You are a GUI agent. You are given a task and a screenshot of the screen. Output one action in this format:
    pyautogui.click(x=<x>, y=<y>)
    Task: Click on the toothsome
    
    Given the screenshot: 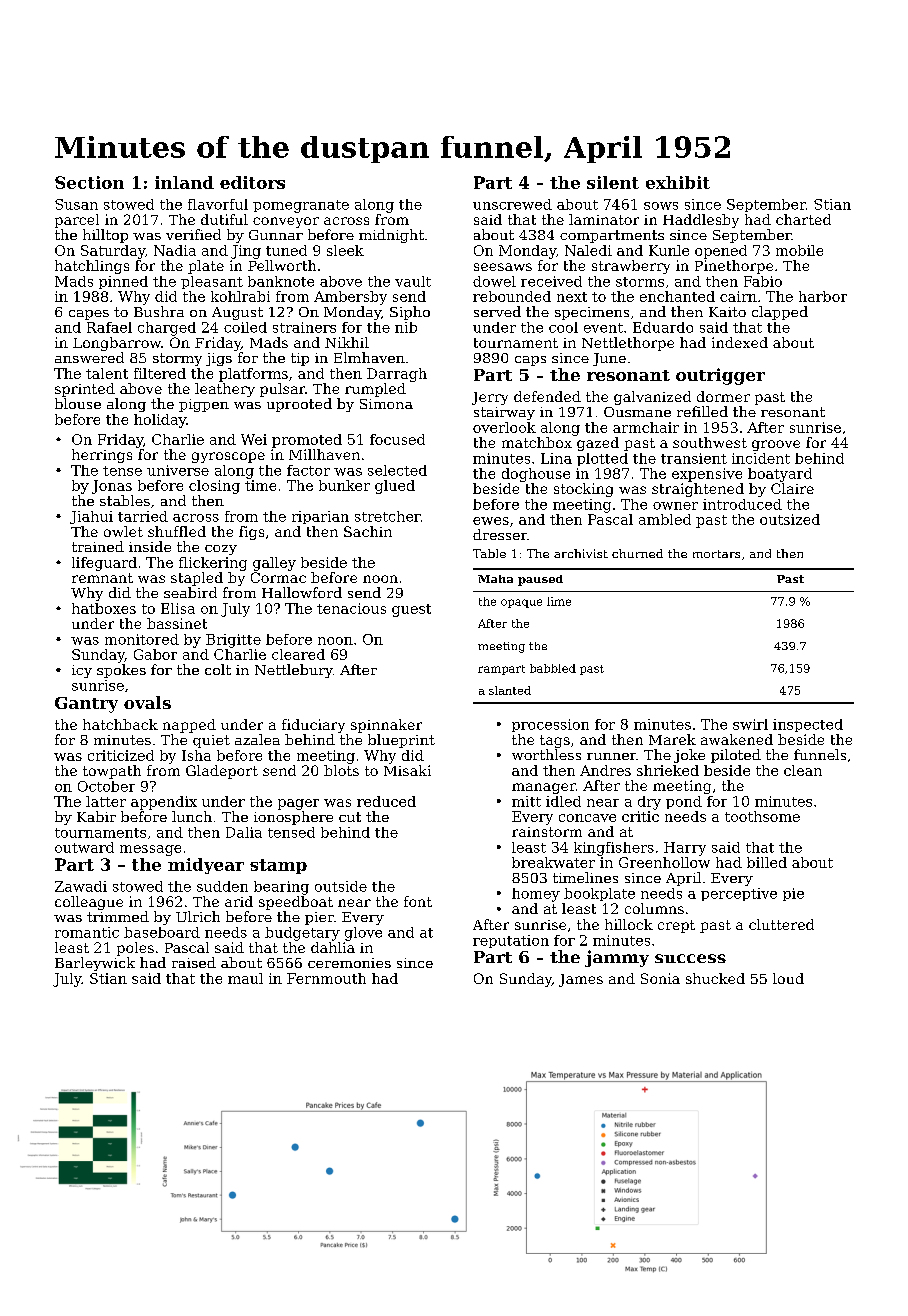 What is the action you would take?
    pyautogui.click(x=762, y=816)
